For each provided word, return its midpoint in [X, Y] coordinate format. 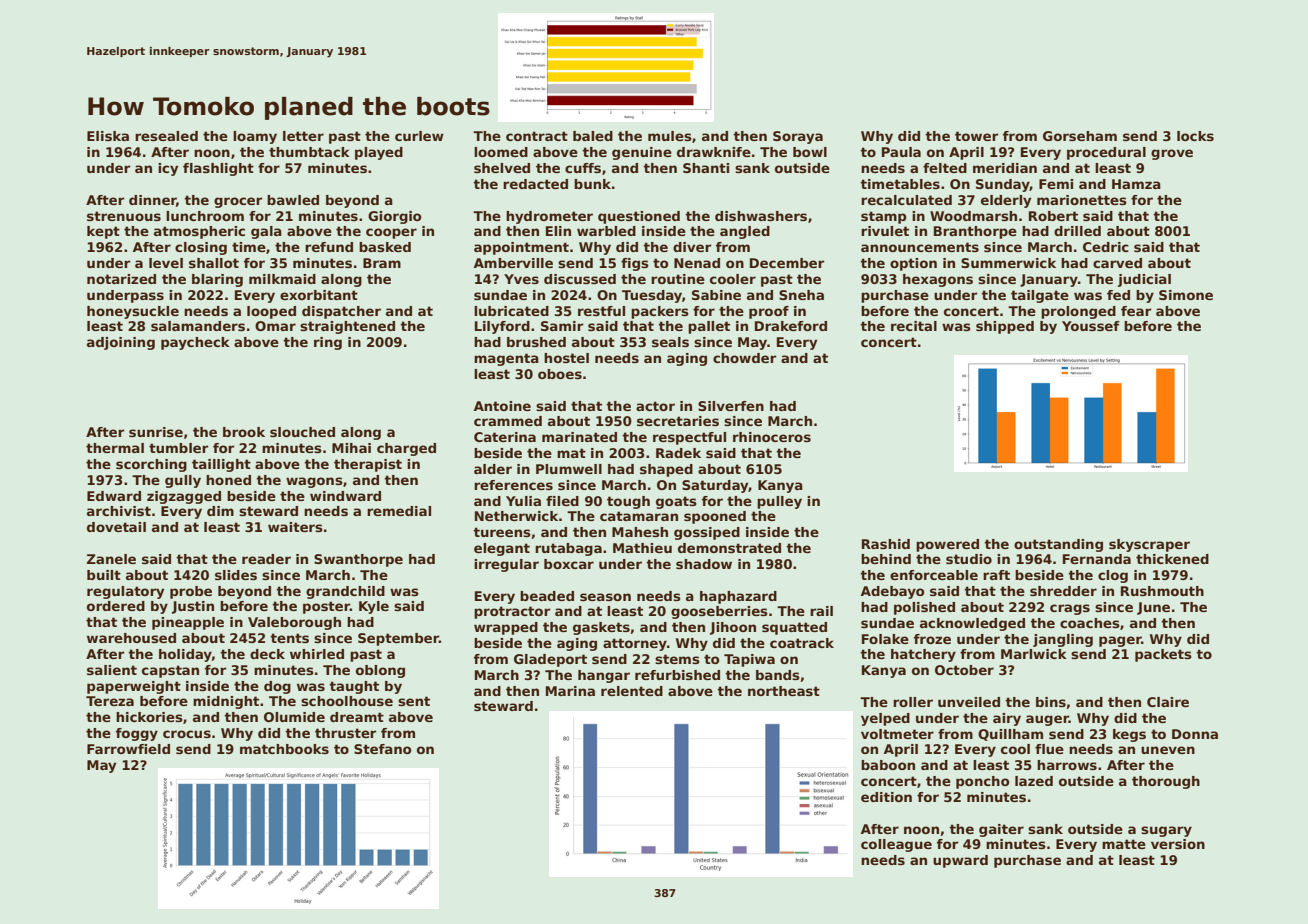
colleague [896, 845]
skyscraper [1149, 545]
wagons [314, 482]
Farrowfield [128, 749]
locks [1195, 136]
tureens [502, 532]
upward [960, 861]
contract [537, 136]
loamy [255, 137]
